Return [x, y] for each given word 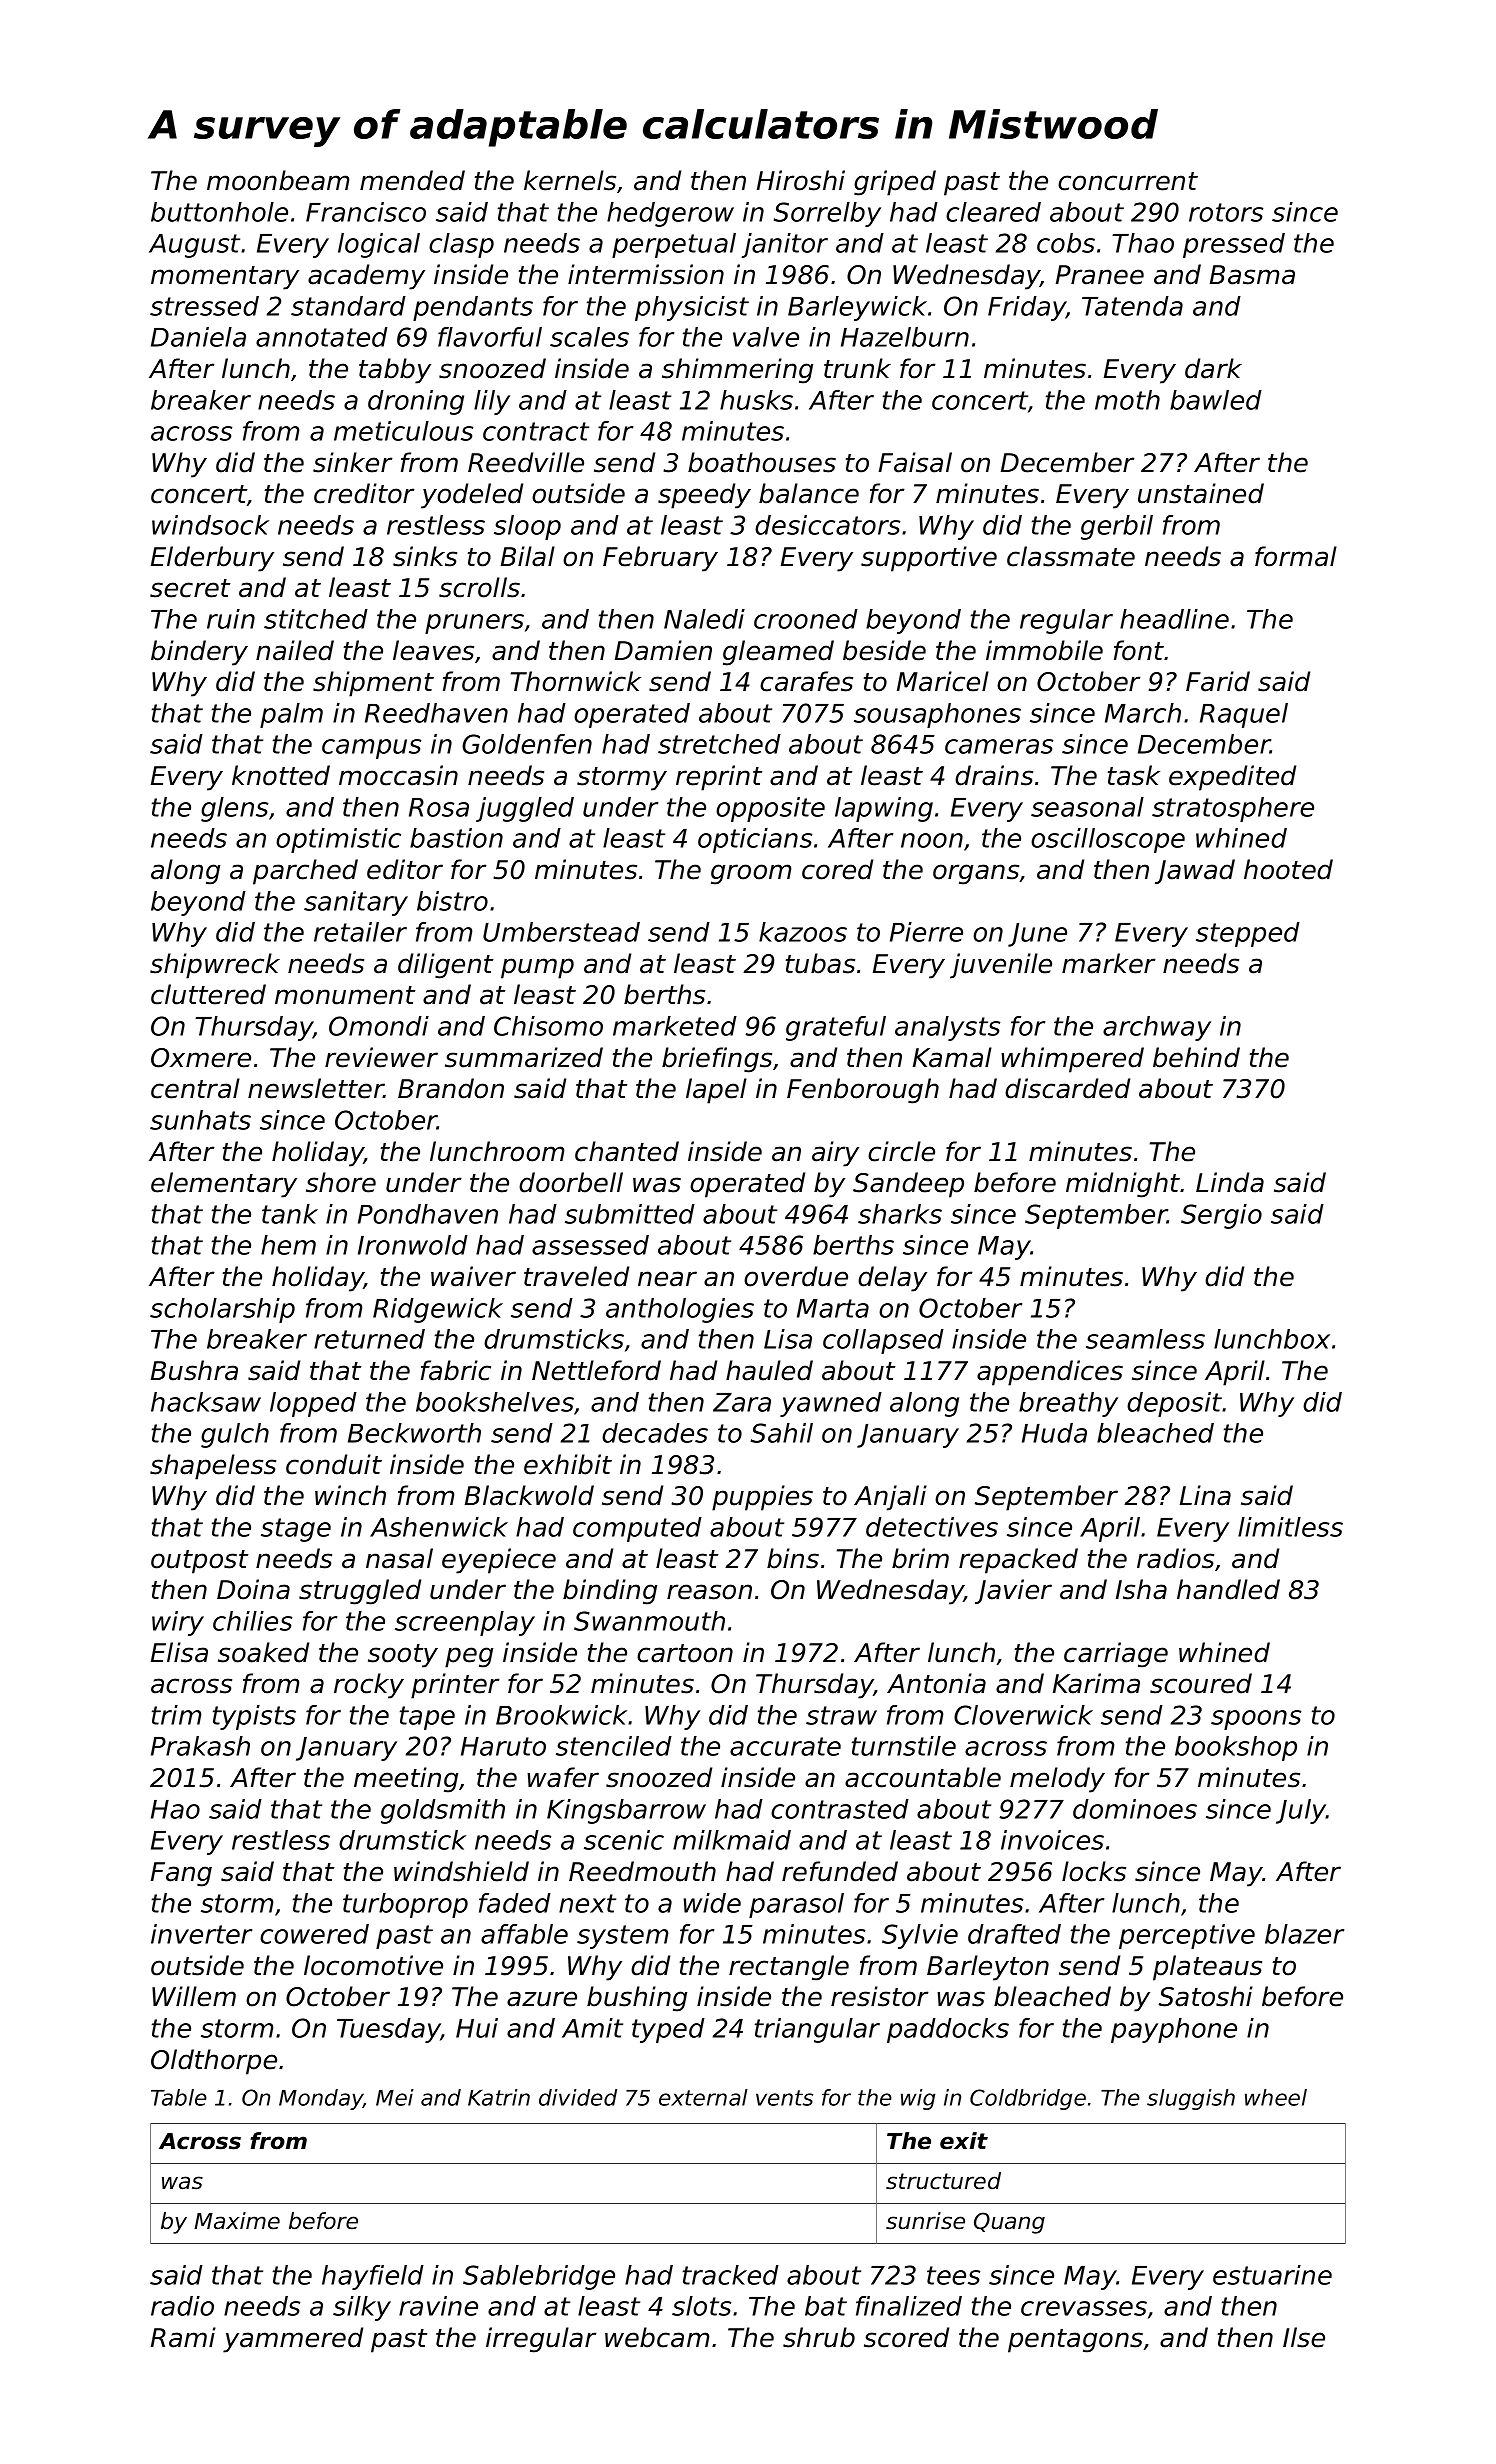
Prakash [200, 1746]
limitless [1290, 1527]
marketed [675, 1026]
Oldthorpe [214, 2062]
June [1037, 935]
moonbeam [278, 180]
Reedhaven [436, 713]
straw [841, 1715]
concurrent [1128, 181]
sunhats [200, 1120]
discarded [1067, 1088]
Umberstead [561, 932]
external [703, 2097]
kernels [570, 180]
